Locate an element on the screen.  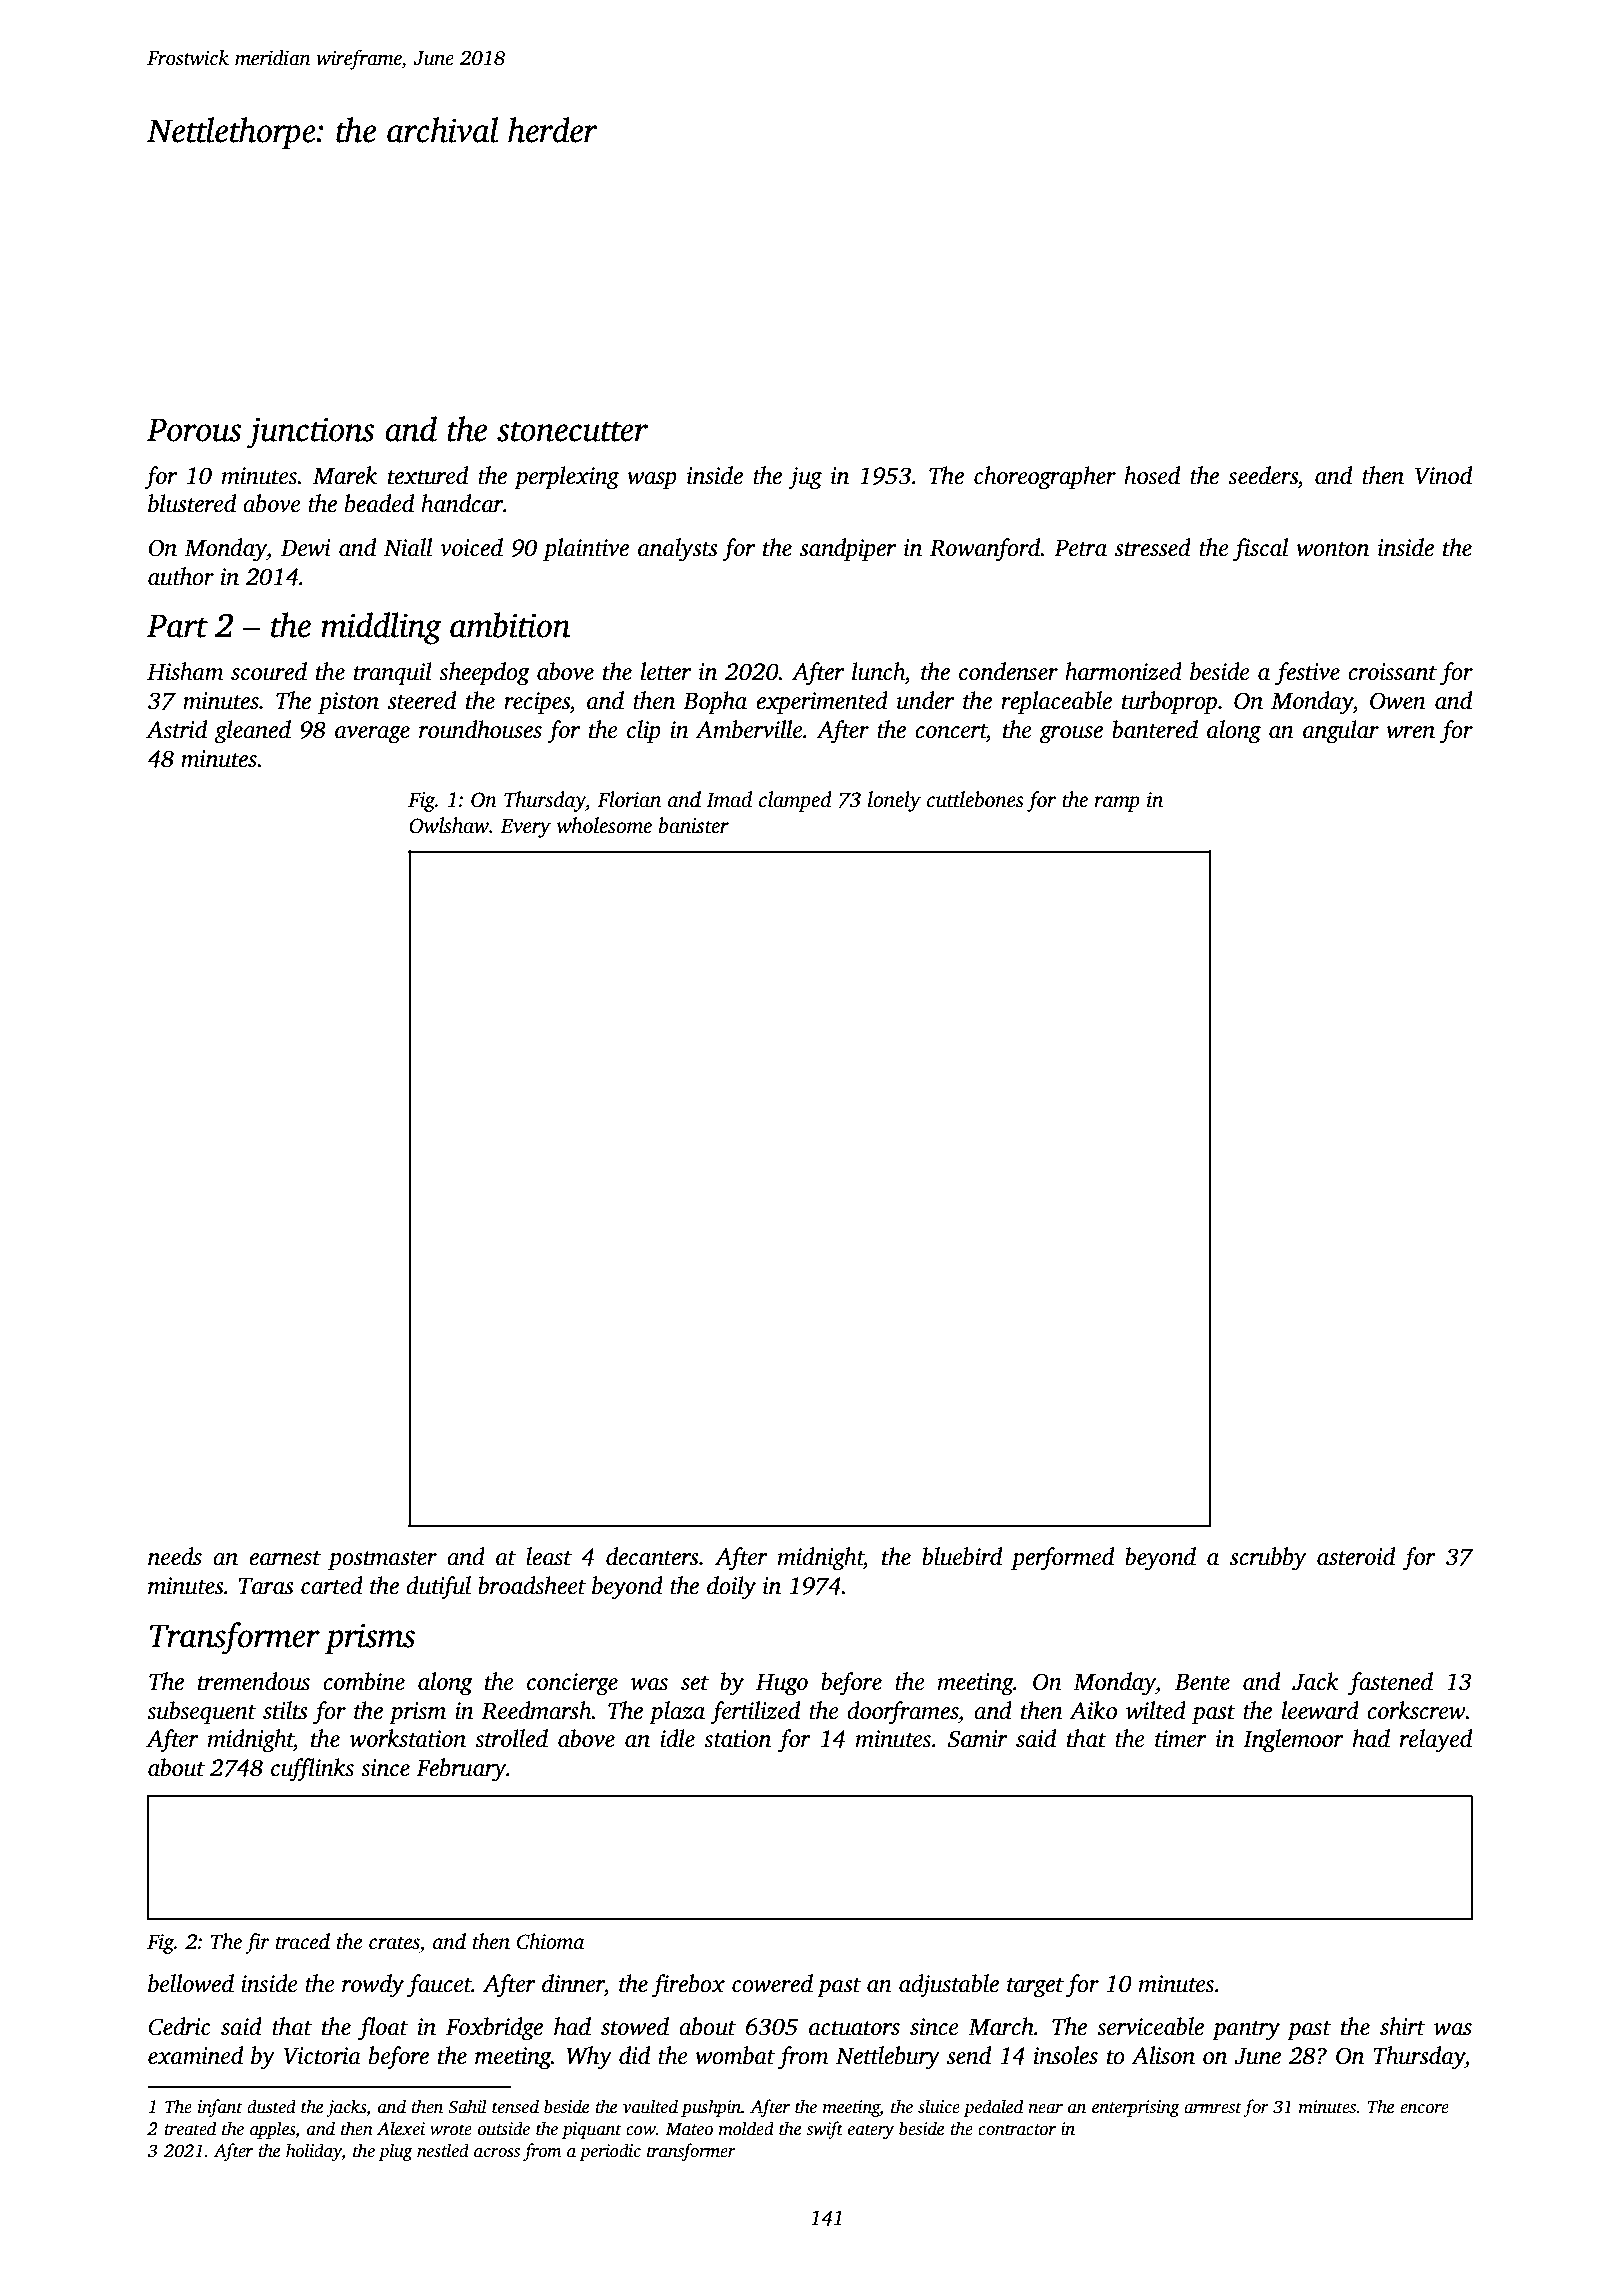
ramp is located at coordinates (1117, 804).
